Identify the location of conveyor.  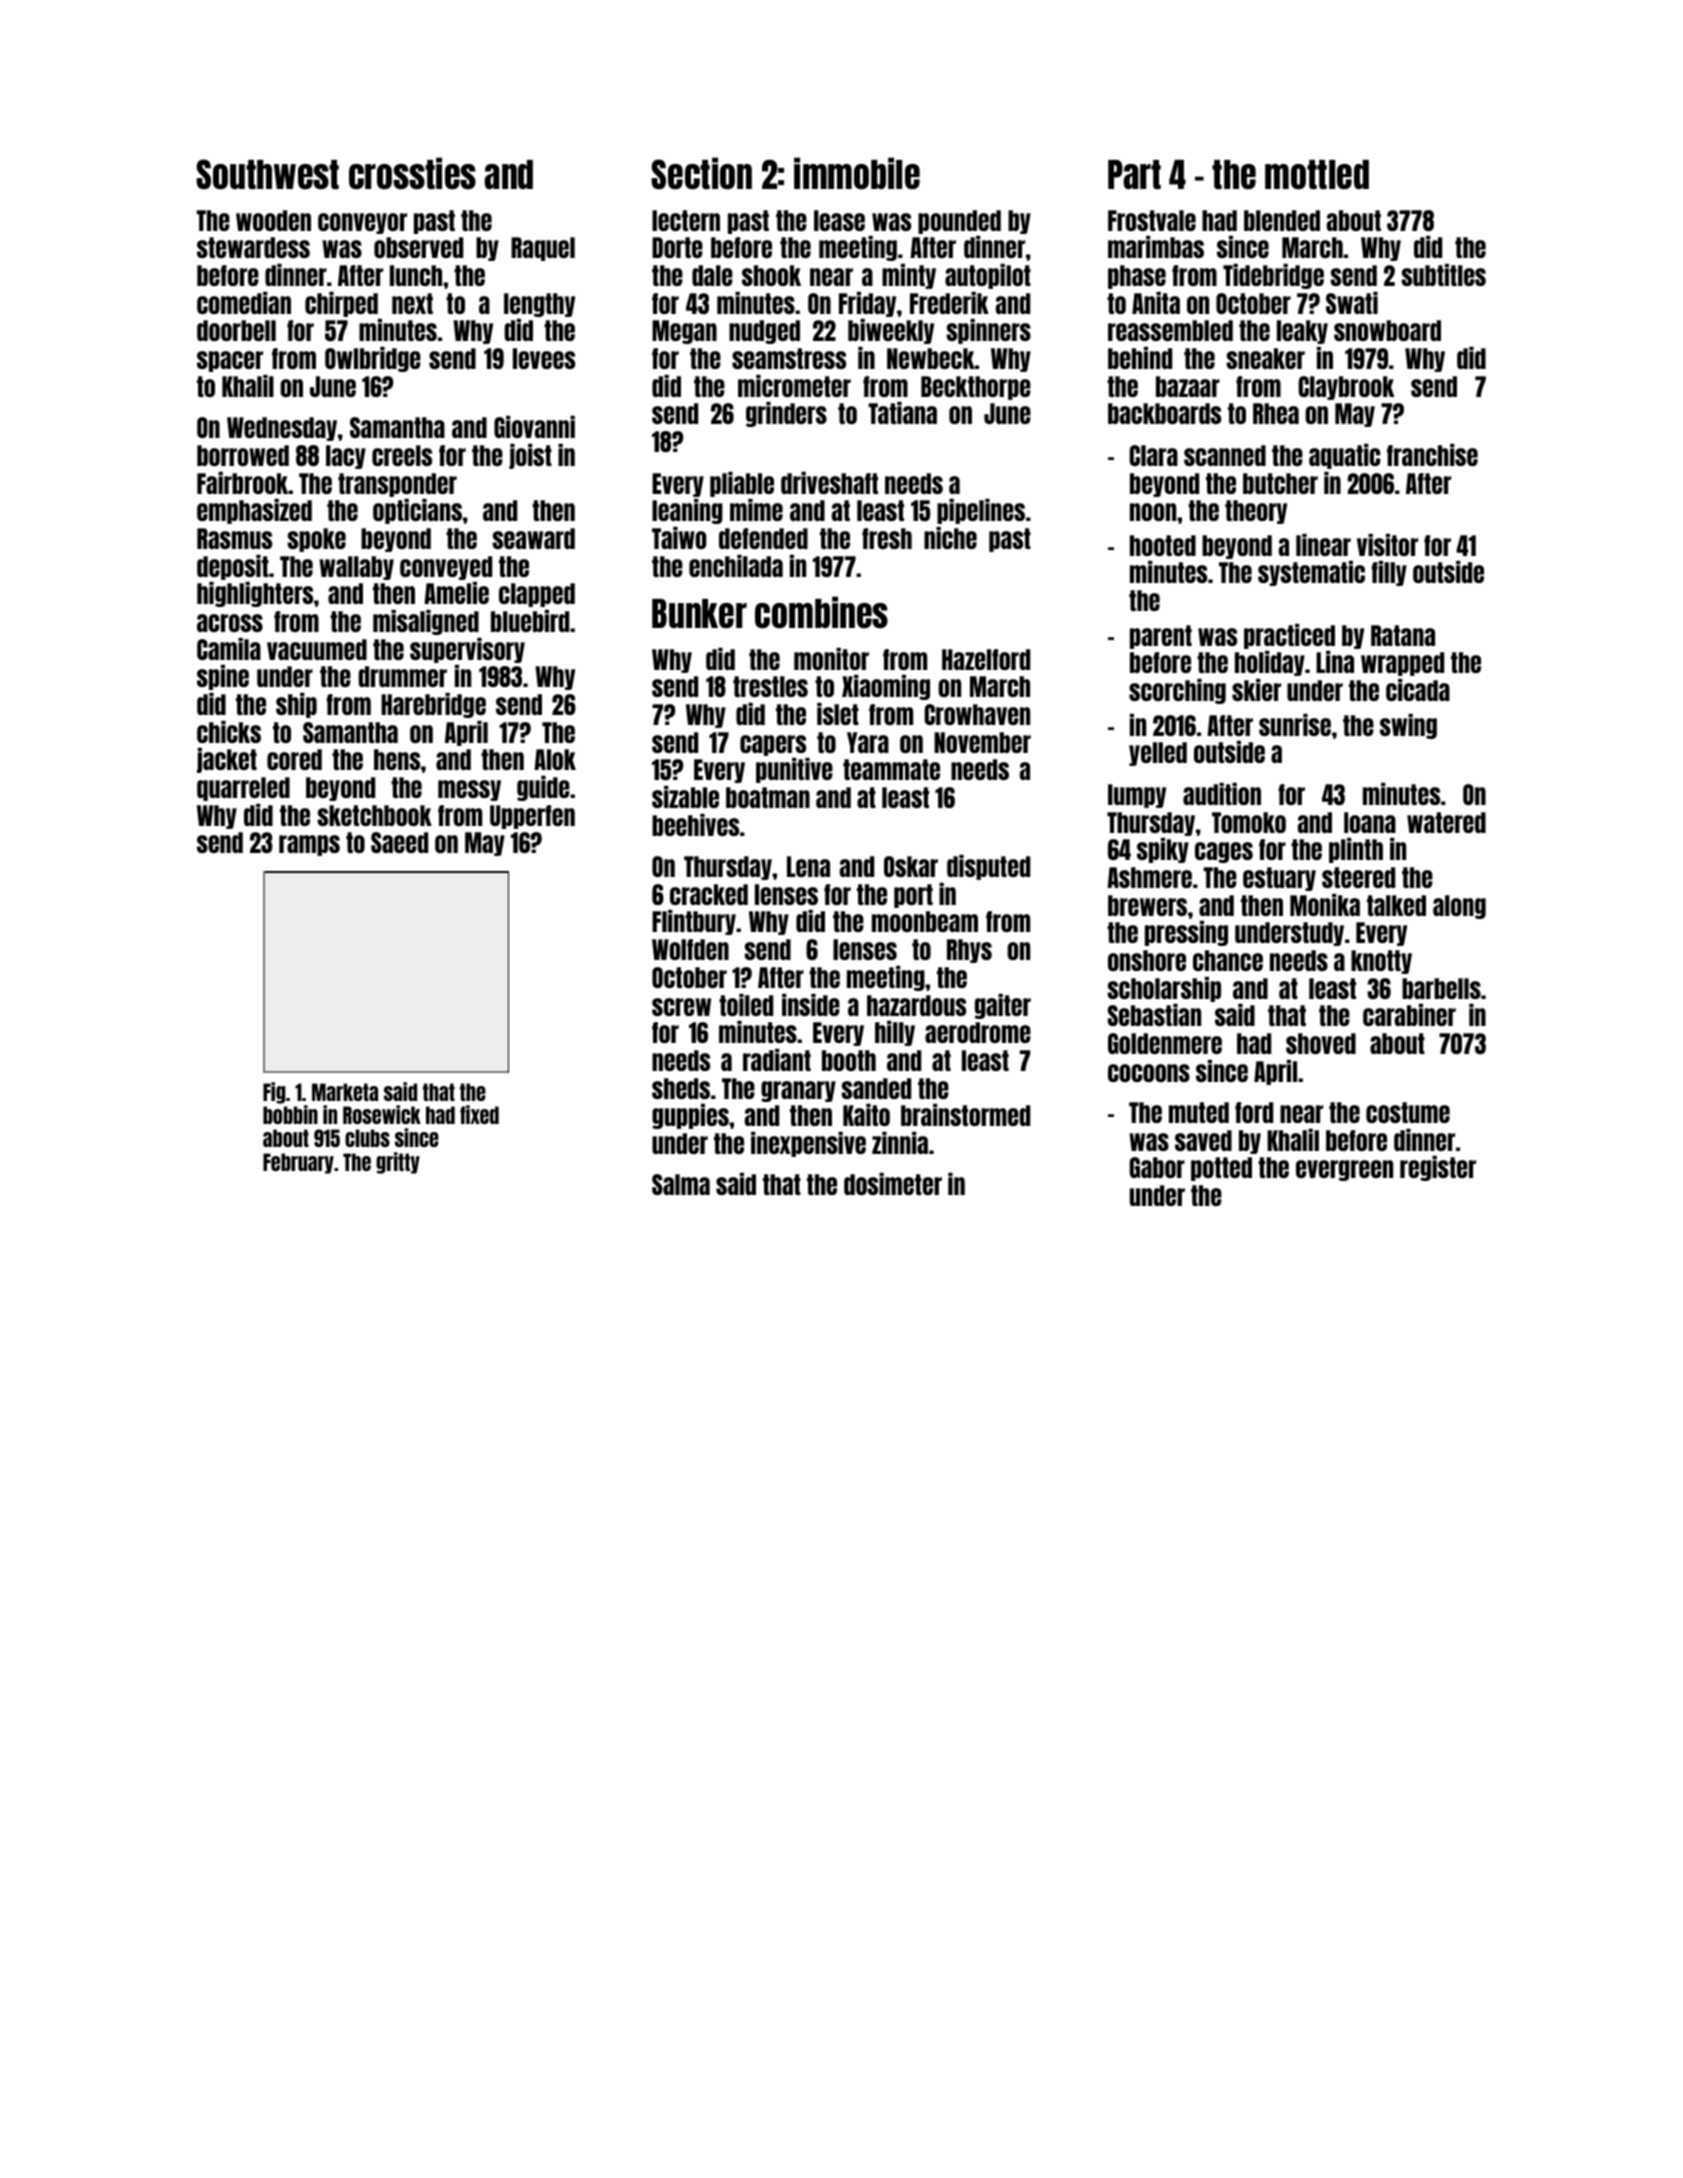
(362, 223).
